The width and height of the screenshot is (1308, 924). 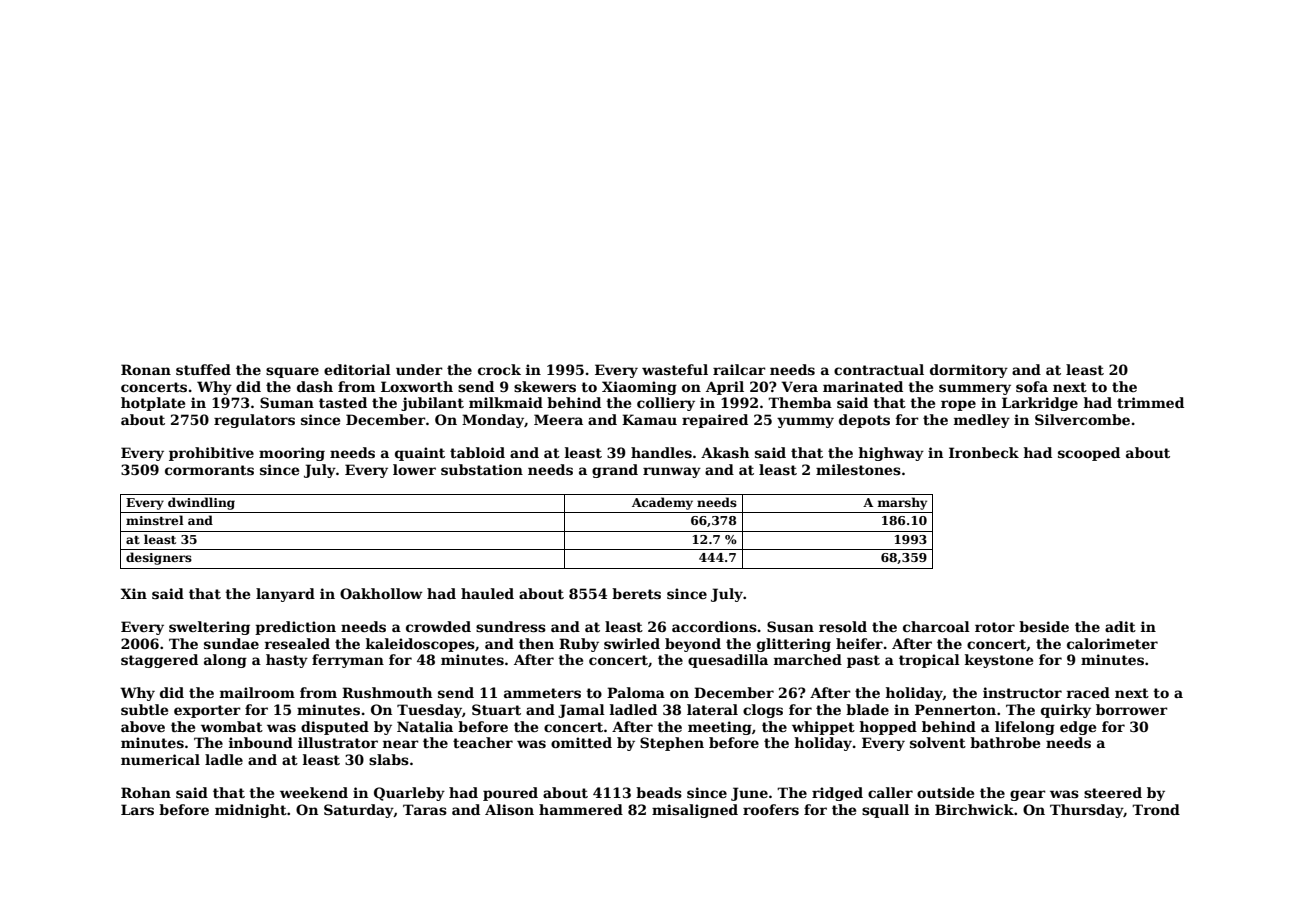 What do you see at coordinates (763, 711) in the screenshot?
I see `clogs` at bounding box center [763, 711].
